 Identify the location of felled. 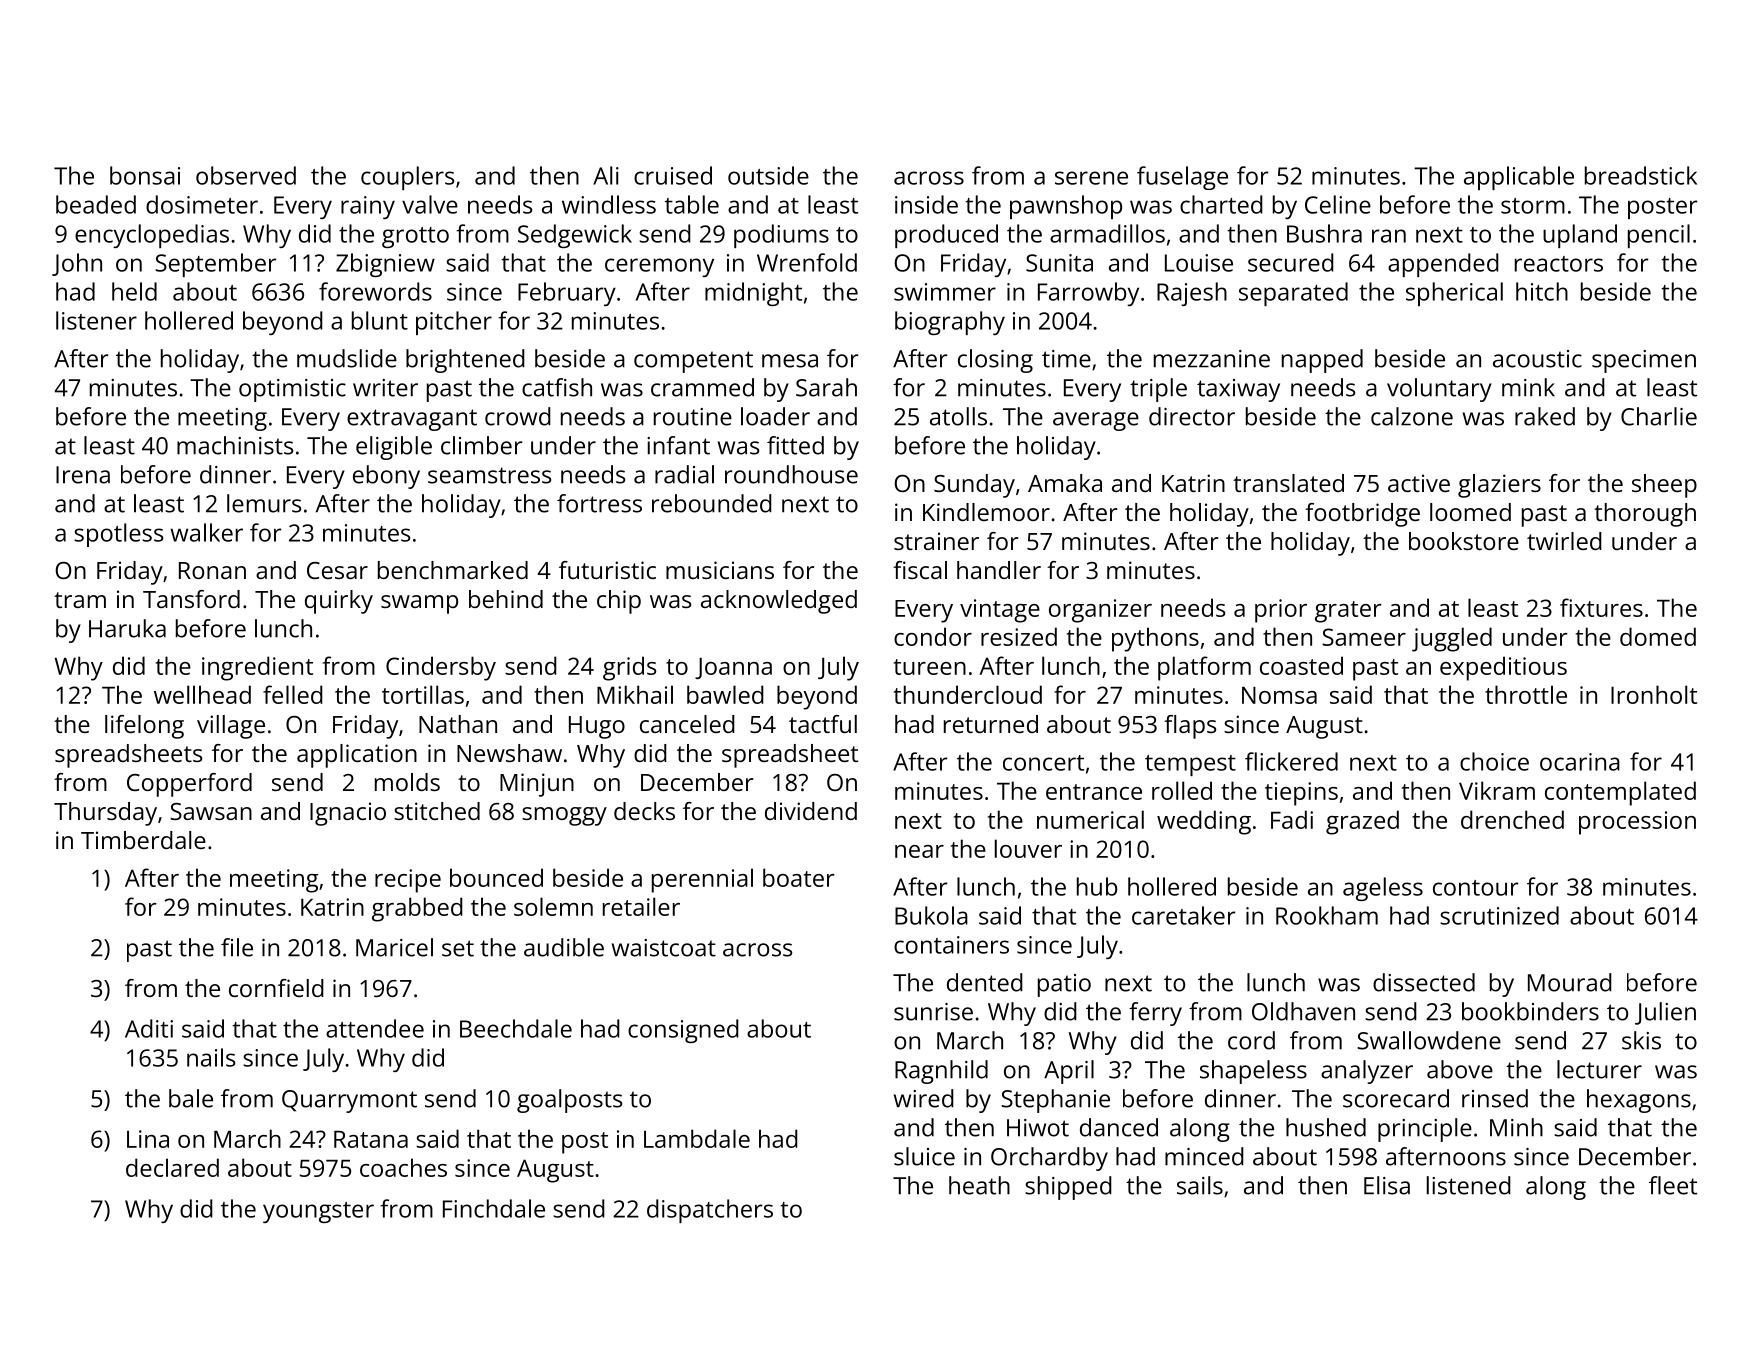
(293, 694).
